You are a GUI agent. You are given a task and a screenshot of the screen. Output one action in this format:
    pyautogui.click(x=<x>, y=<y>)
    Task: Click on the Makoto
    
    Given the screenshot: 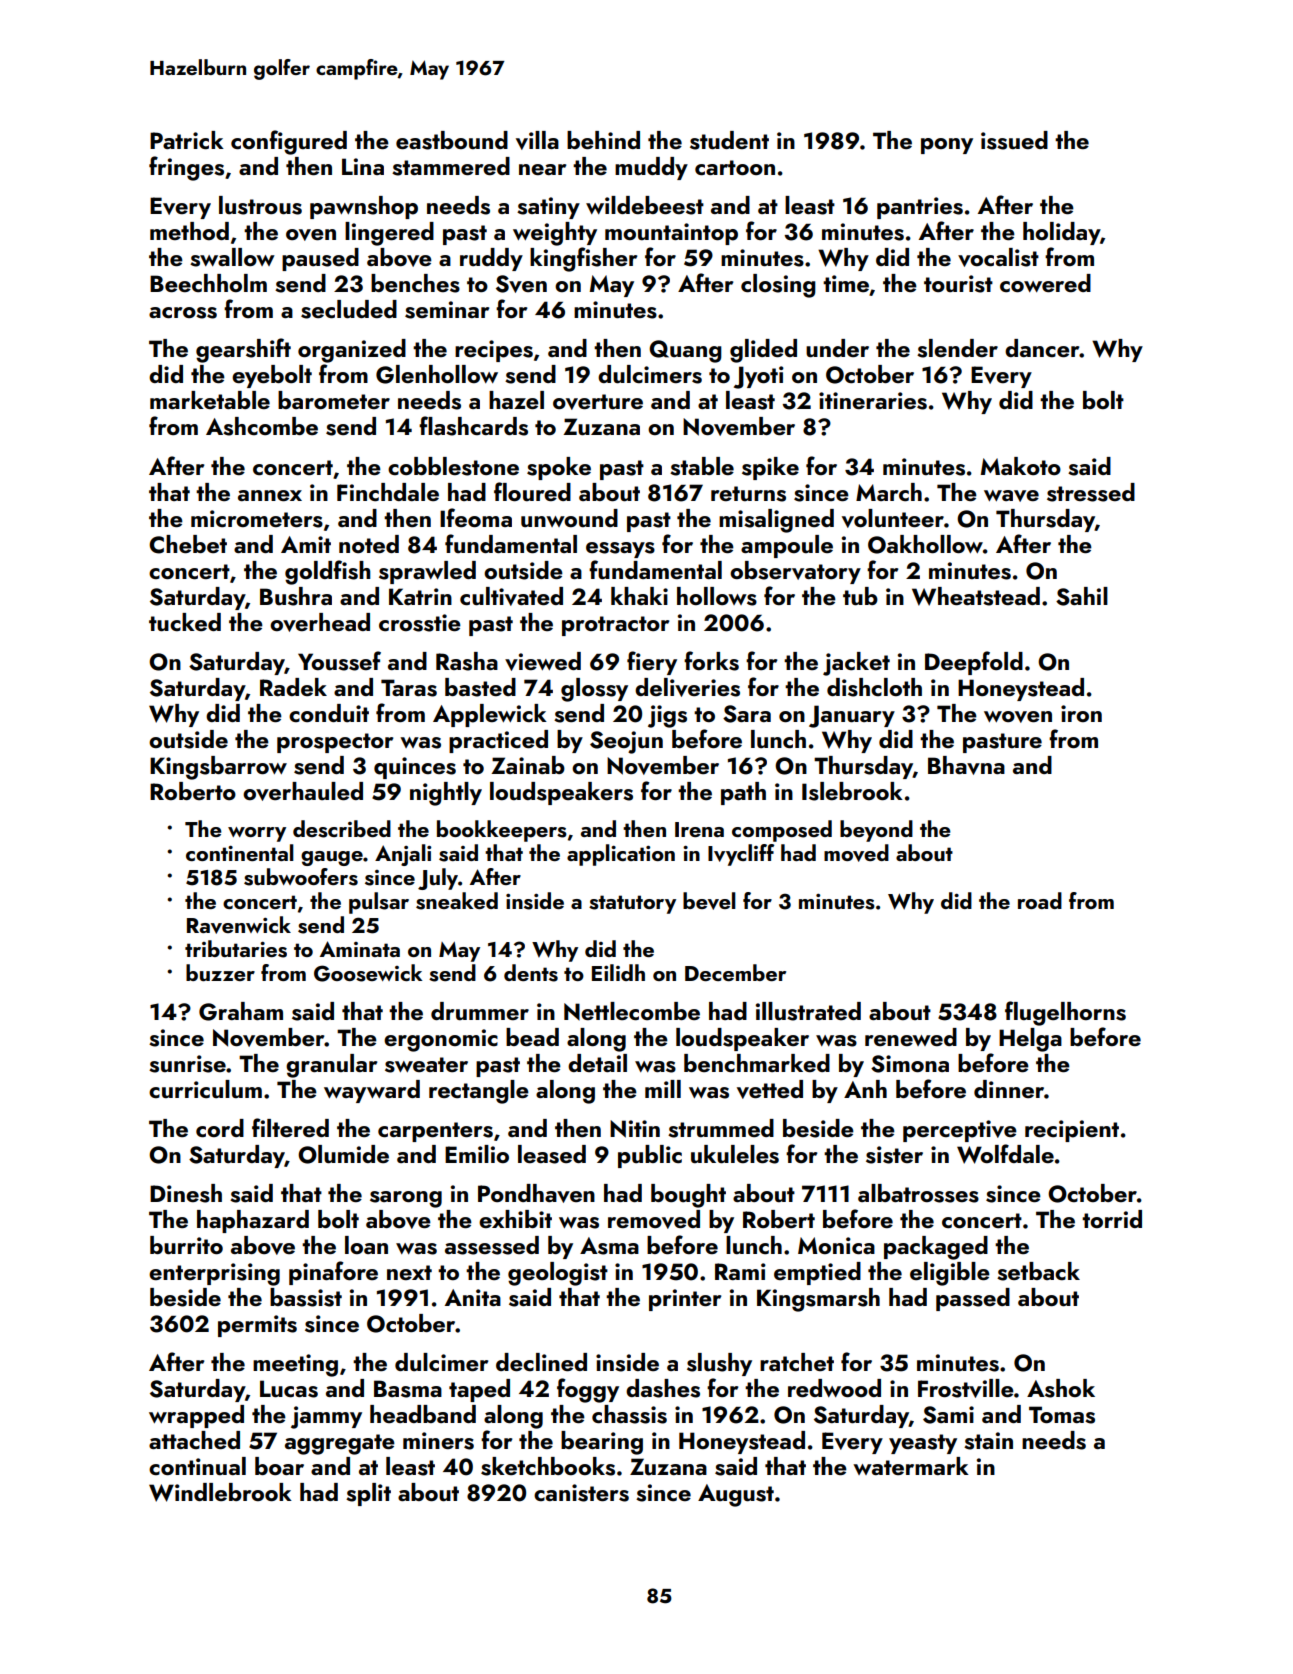 What is the action you would take?
    pyautogui.click(x=1021, y=466)
